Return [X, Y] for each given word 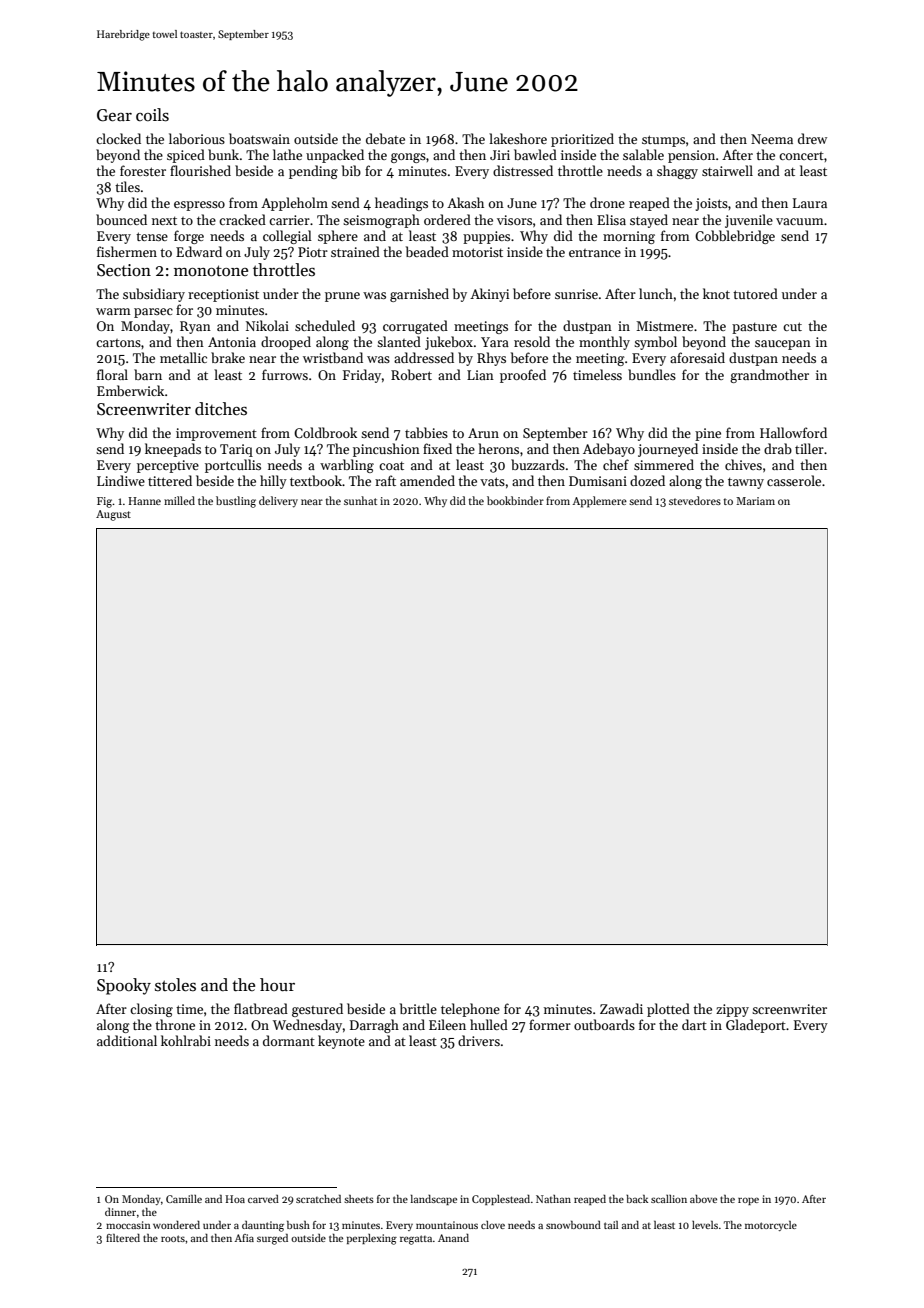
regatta [416, 1240]
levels [705, 1225]
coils [152, 115]
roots [173, 1238]
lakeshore [518, 138]
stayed [649, 221]
